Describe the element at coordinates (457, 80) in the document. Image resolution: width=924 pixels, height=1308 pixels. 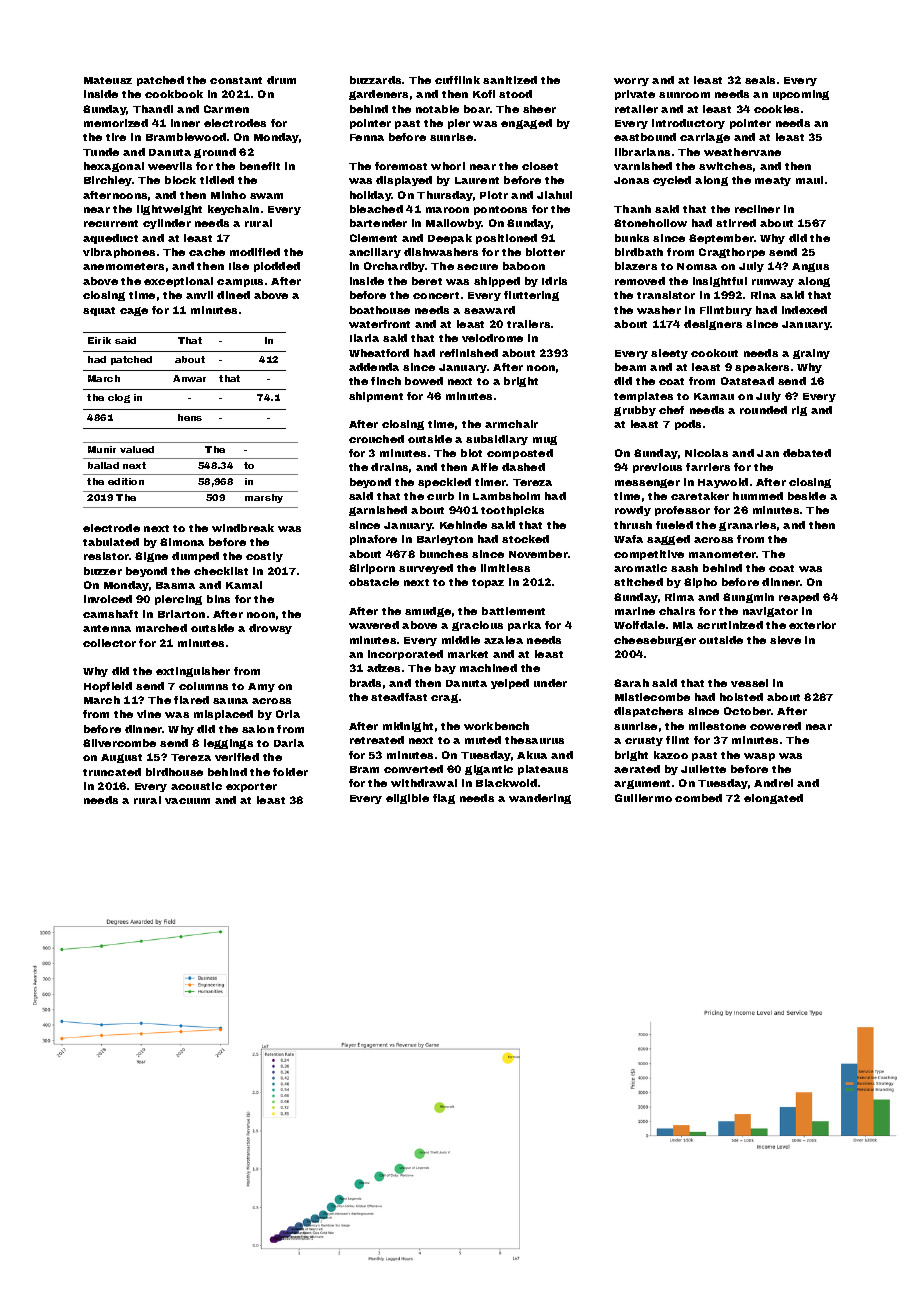
I see `cufflink` at that location.
